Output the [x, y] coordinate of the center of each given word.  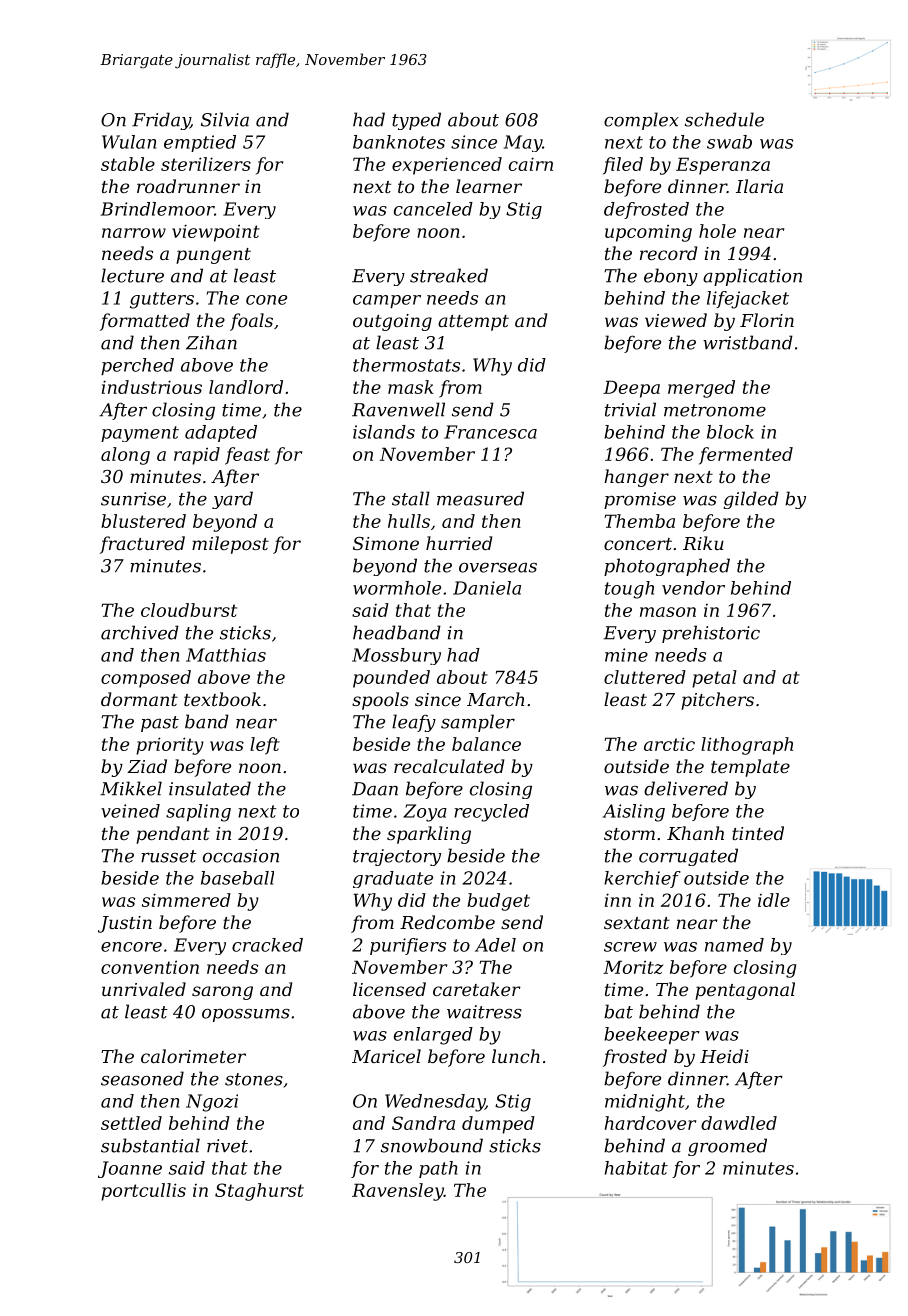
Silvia [225, 119]
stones [254, 1079]
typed [416, 121]
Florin [767, 320]
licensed [389, 989]
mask [411, 387]
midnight [645, 1103]
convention [150, 967]
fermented [746, 456]
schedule [724, 119]
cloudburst [189, 610]
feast [247, 456]
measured [480, 498]
